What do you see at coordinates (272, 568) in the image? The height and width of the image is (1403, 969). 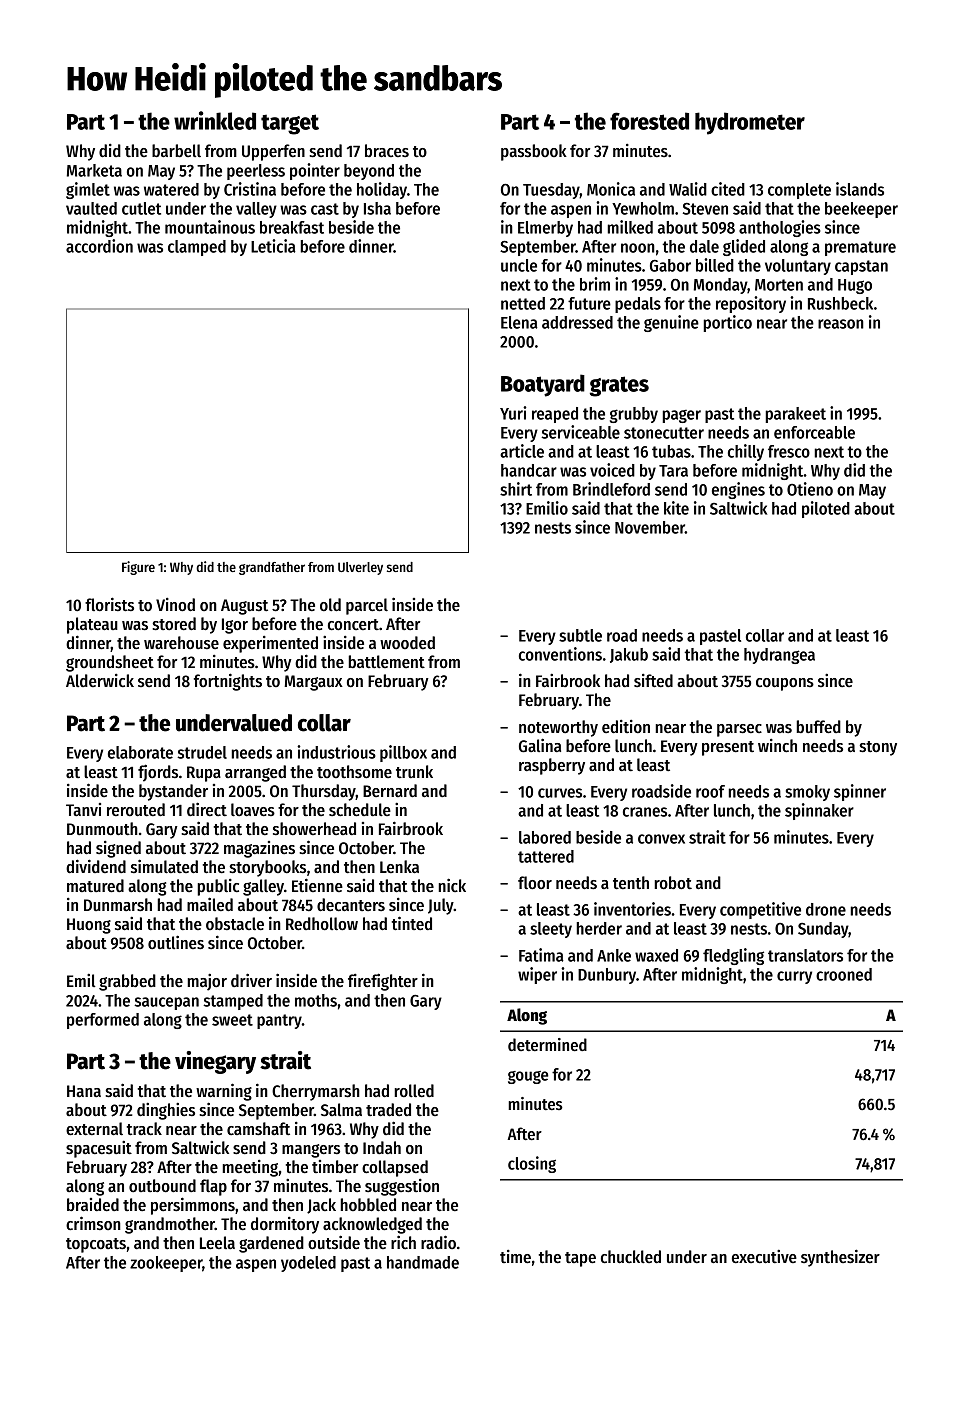 I see `grandfather` at bounding box center [272, 568].
